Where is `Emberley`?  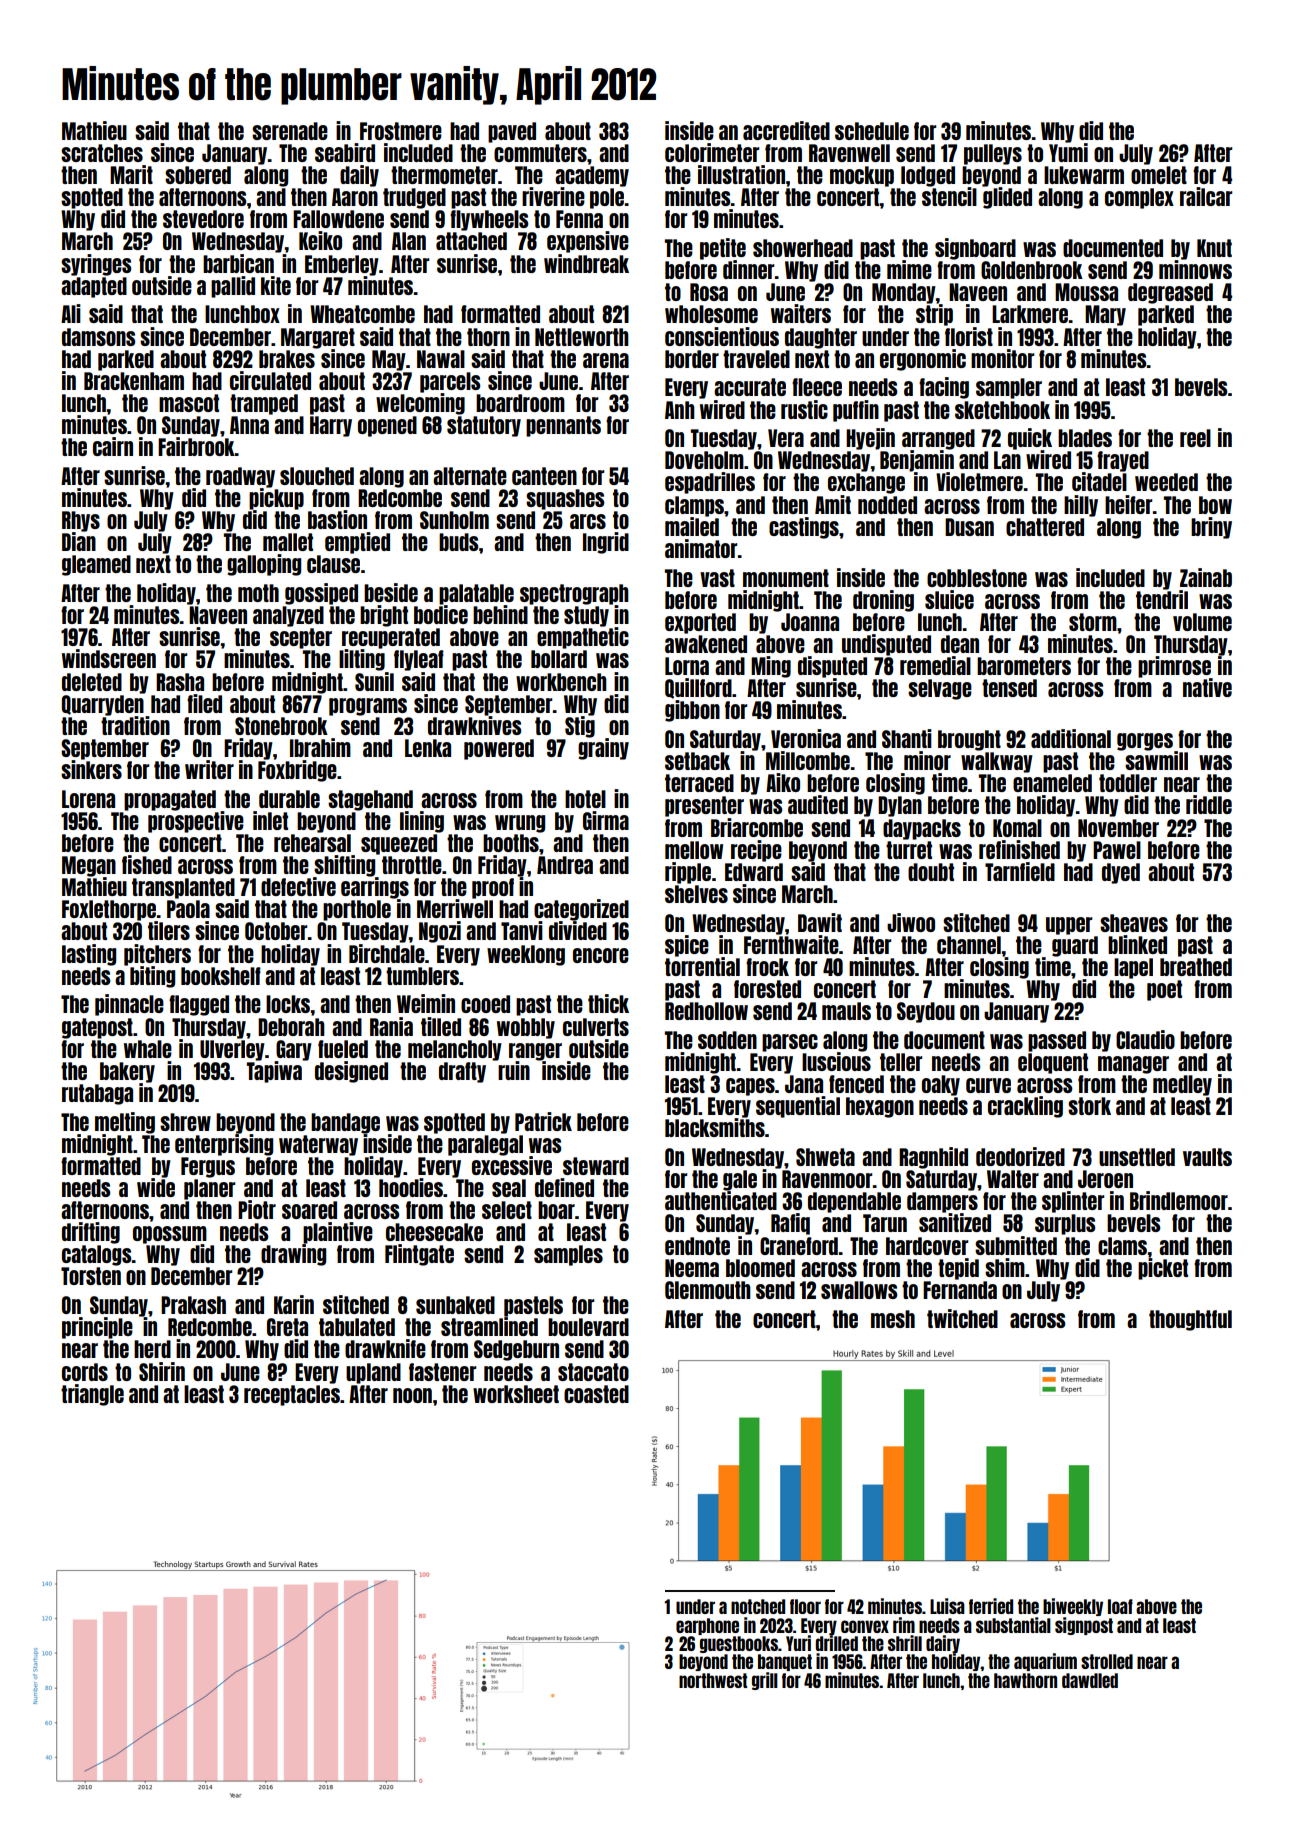 Emberley is located at coordinates (342, 265).
